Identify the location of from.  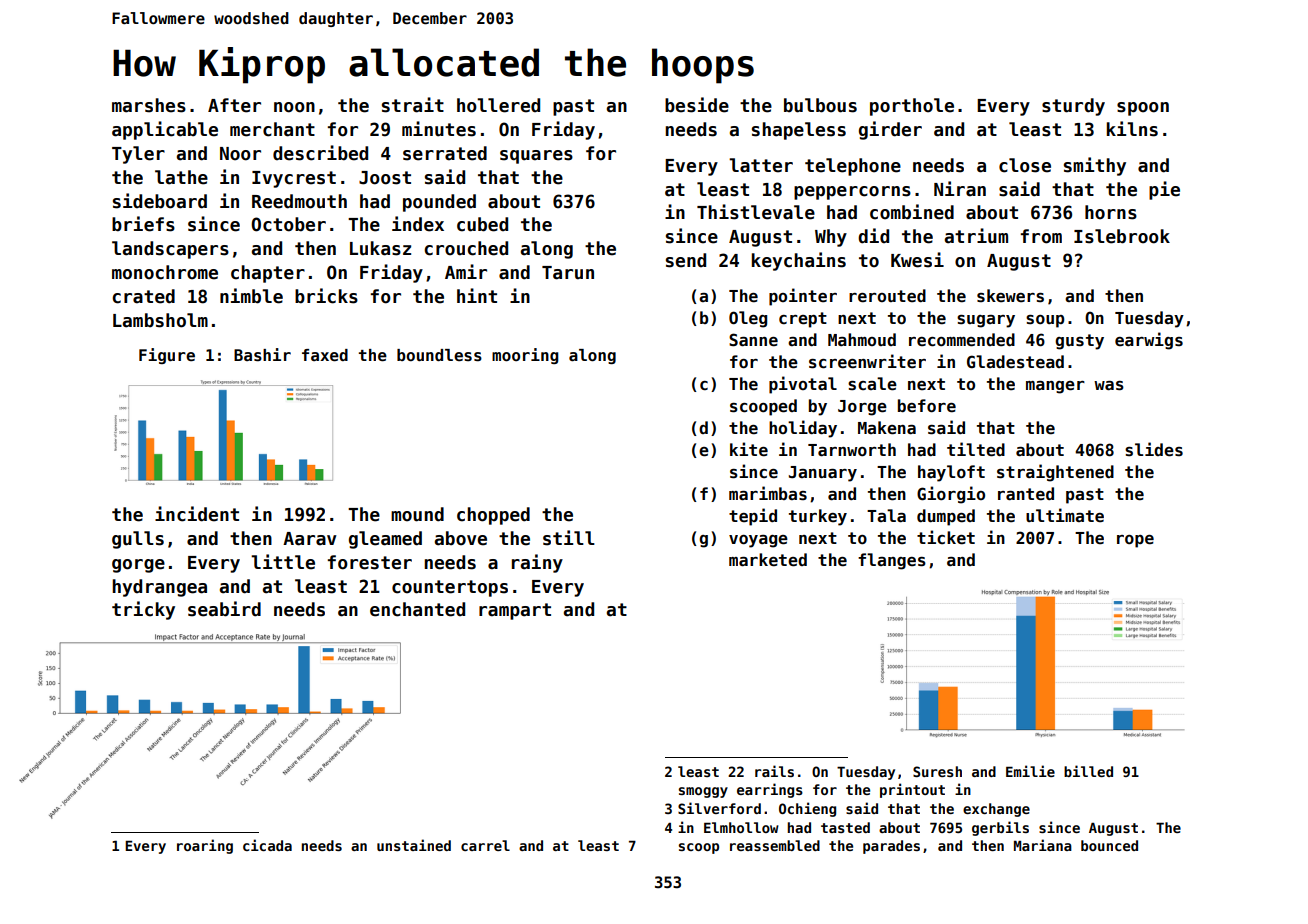
(1041, 236).
